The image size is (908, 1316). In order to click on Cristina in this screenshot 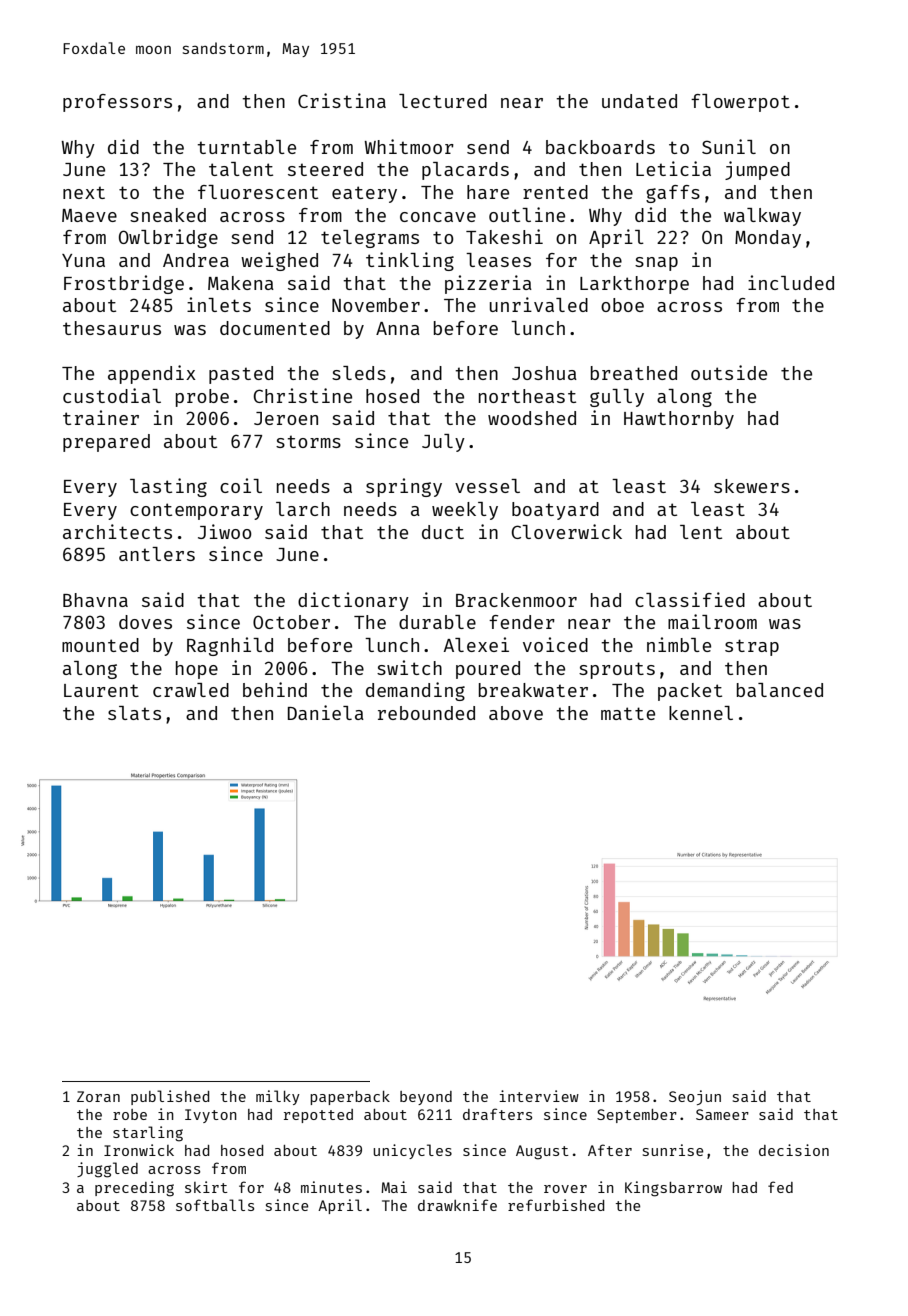, I will do `click(342, 100)`.
